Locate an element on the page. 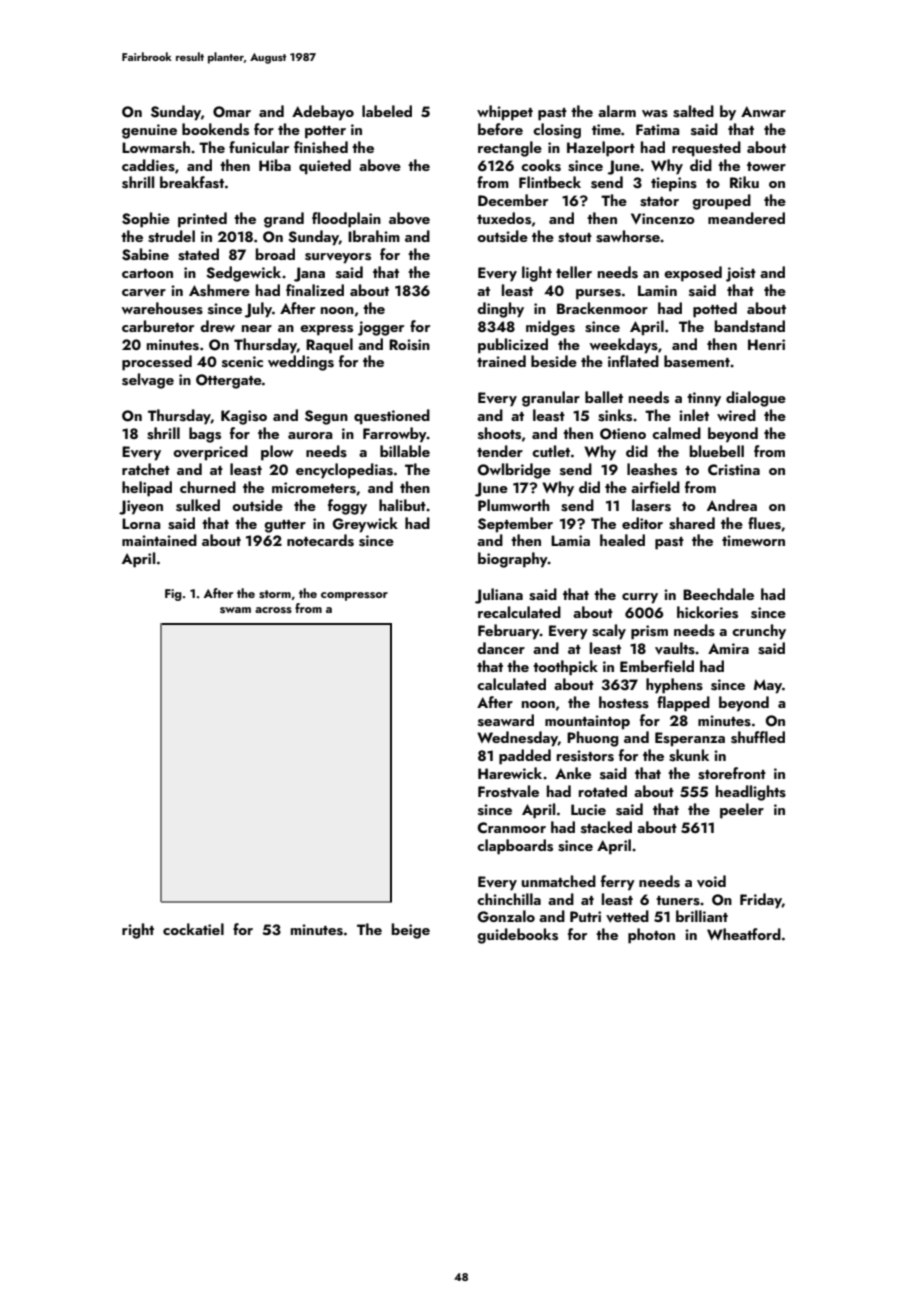 The height and width of the document is (1316, 908). Fig is located at coordinates (173, 595).
